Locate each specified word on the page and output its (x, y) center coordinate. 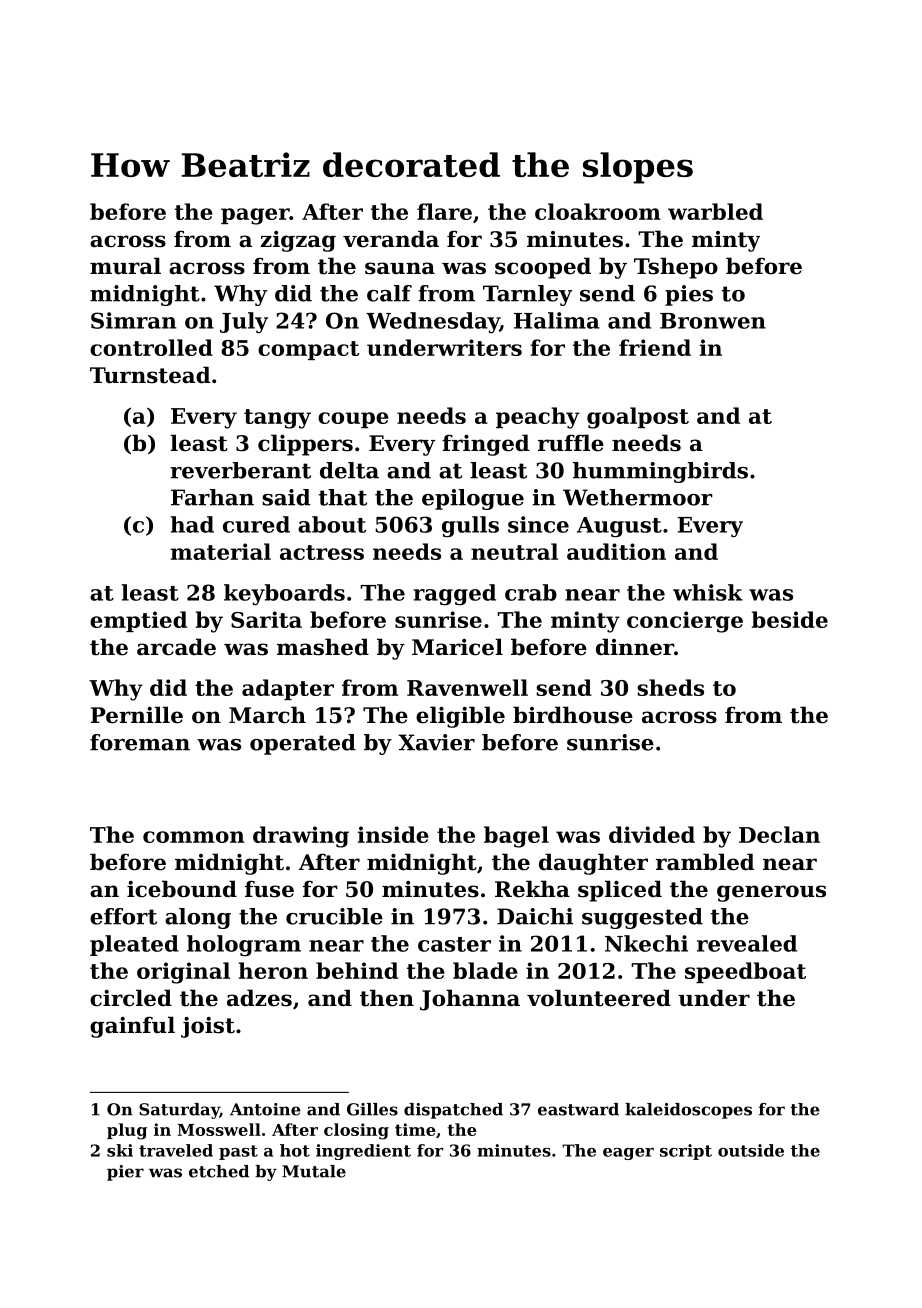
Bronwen (713, 321)
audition (616, 551)
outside (751, 1150)
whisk (708, 592)
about (332, 524)
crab (531, 592)
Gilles (372, 1109)
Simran (134, 320)
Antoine (265, 1109)
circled (131, 998)
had (192, 524)
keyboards (284, 594)
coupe (353, 420)
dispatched (453, 1111)
